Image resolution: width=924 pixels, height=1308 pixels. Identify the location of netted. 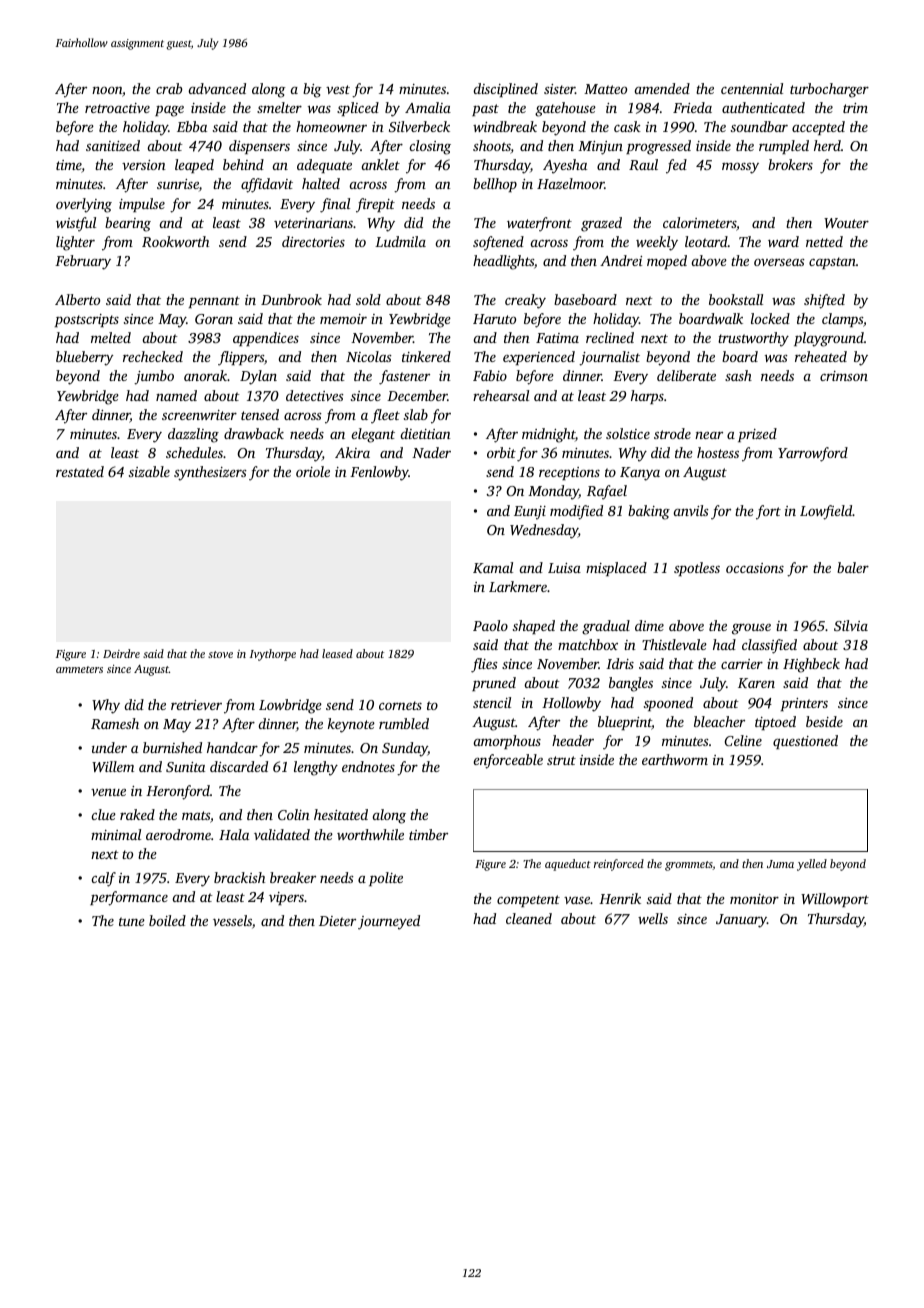
(824, 241).
